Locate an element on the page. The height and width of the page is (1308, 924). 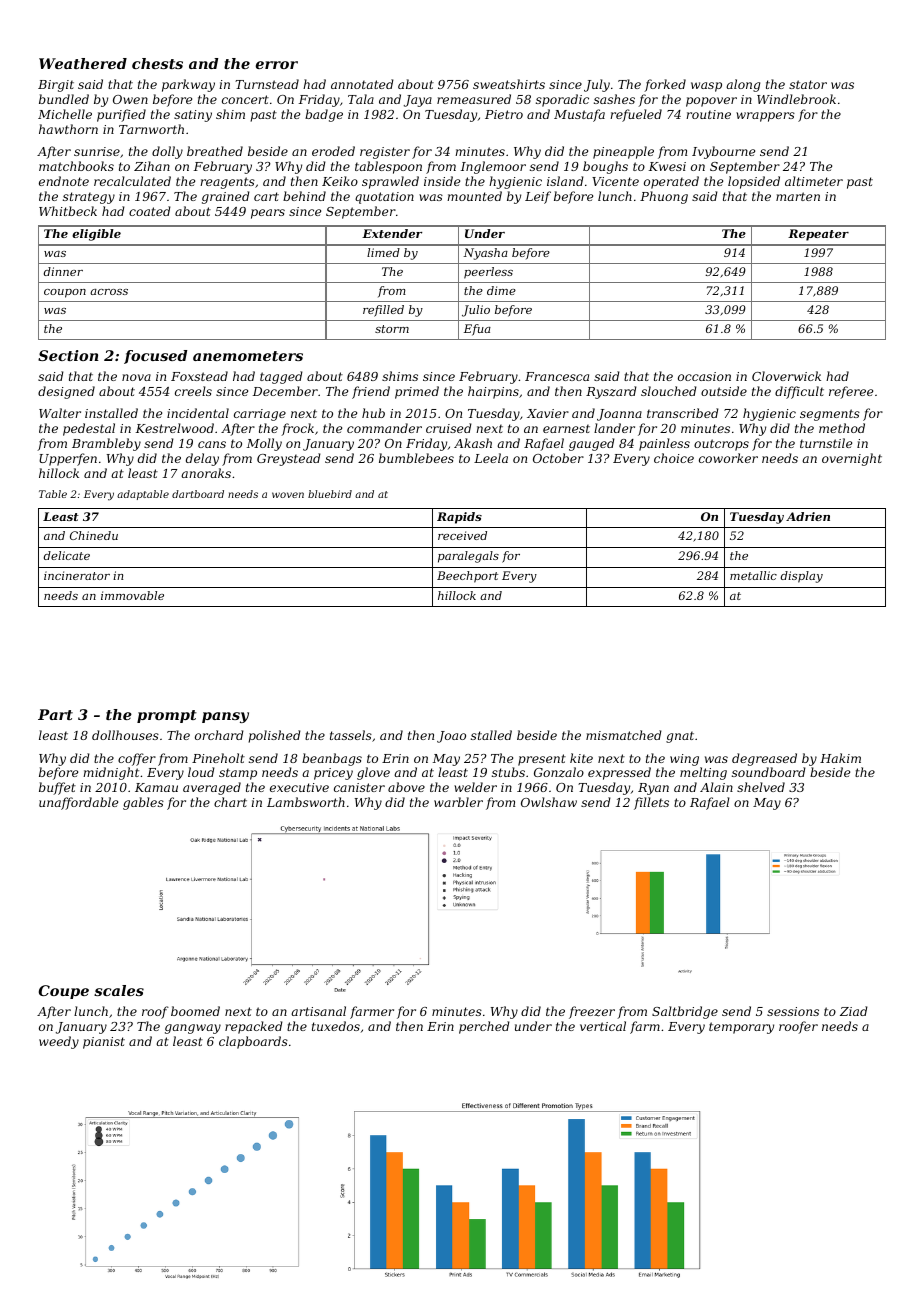
chests is located at coordinates (157, 63).
